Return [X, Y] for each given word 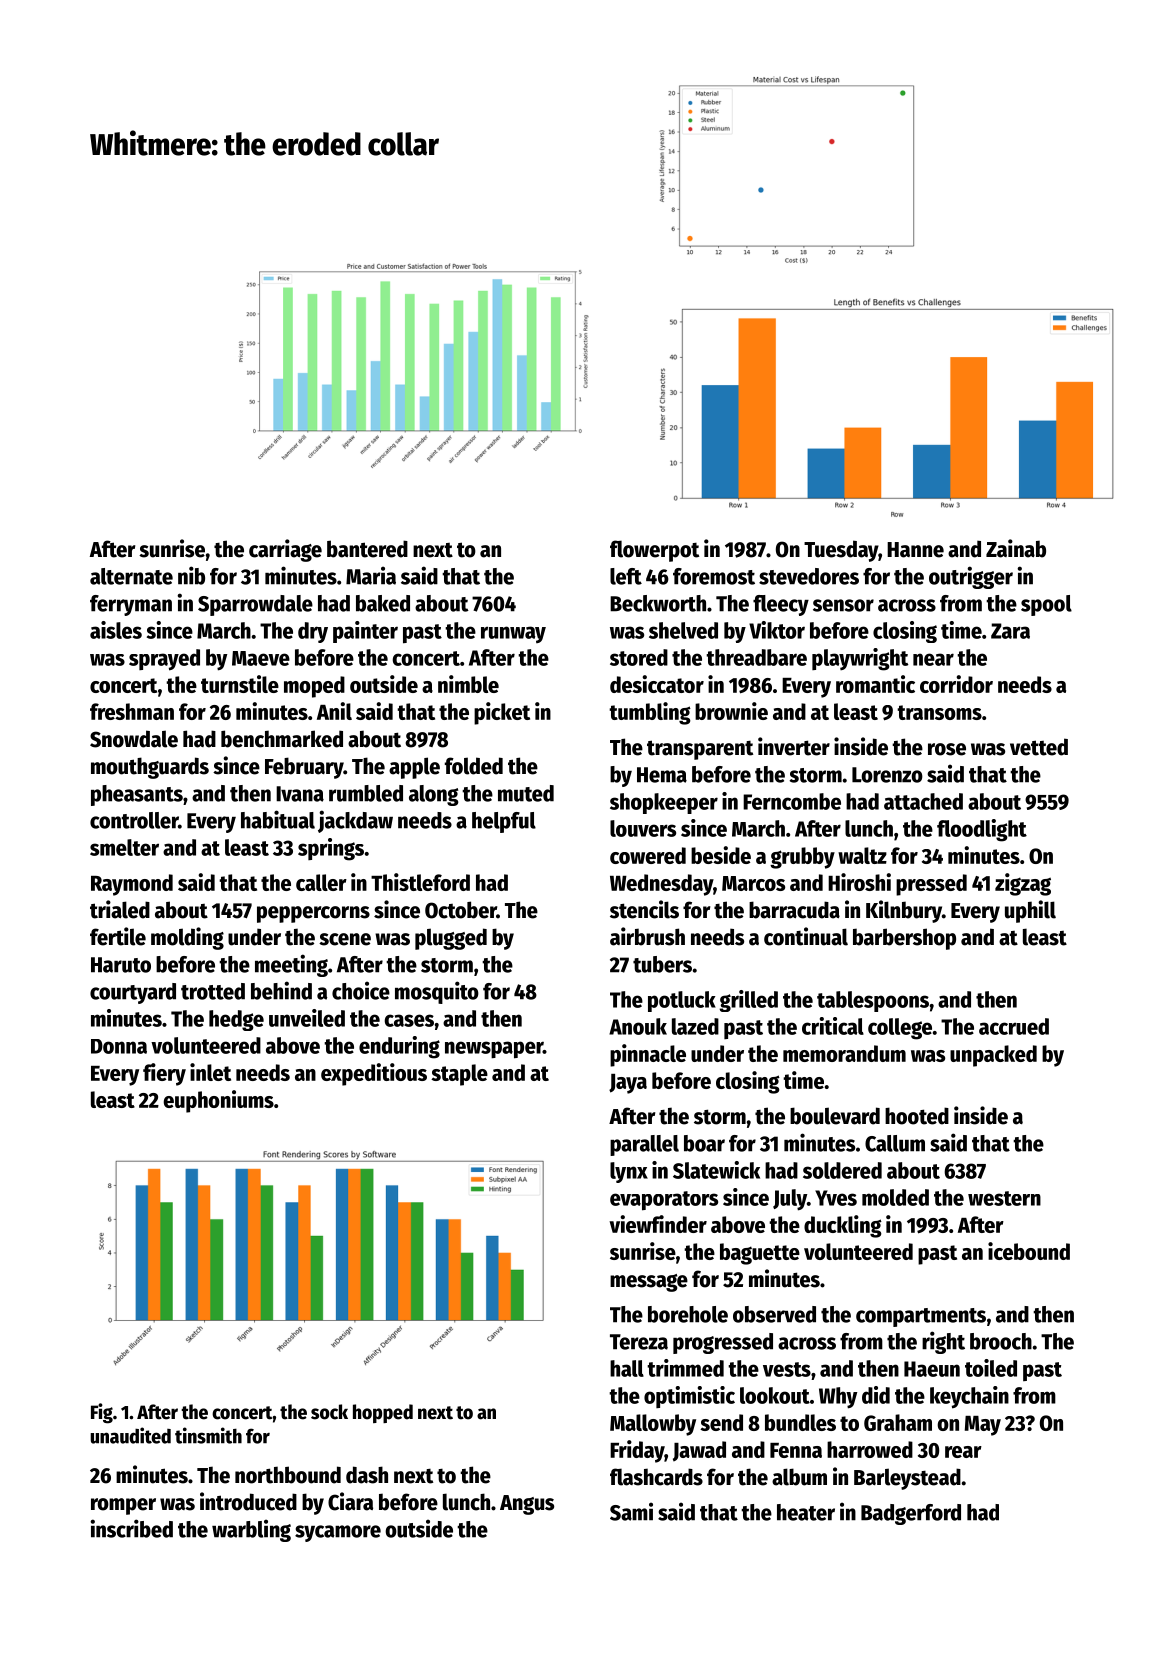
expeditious [374, 1074]
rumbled [366, 793]
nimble [468, 684]
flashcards [656, 1477]
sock [329, 1412]
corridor [956, 684]
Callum [895, 1143]
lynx [629, 1172]
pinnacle [648, 1055]
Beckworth [658, 603]
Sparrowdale [255, 605]
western [1004, 1198]
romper [123, 1506]
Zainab [1016, 548]
